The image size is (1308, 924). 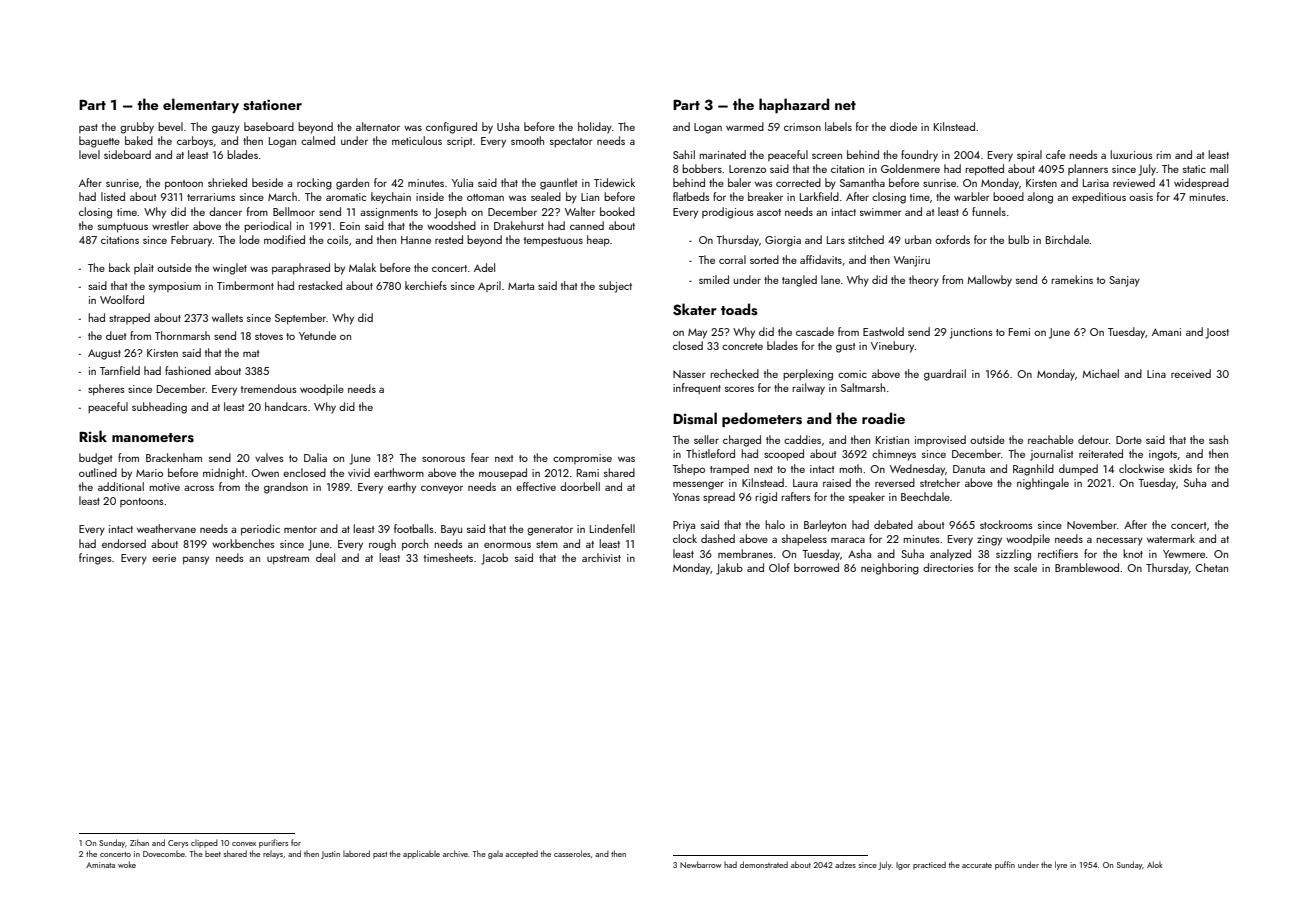 What do you see at coordinates (462, 182) in the document?
I see `Yulia` at bounding box center [462, 182].
